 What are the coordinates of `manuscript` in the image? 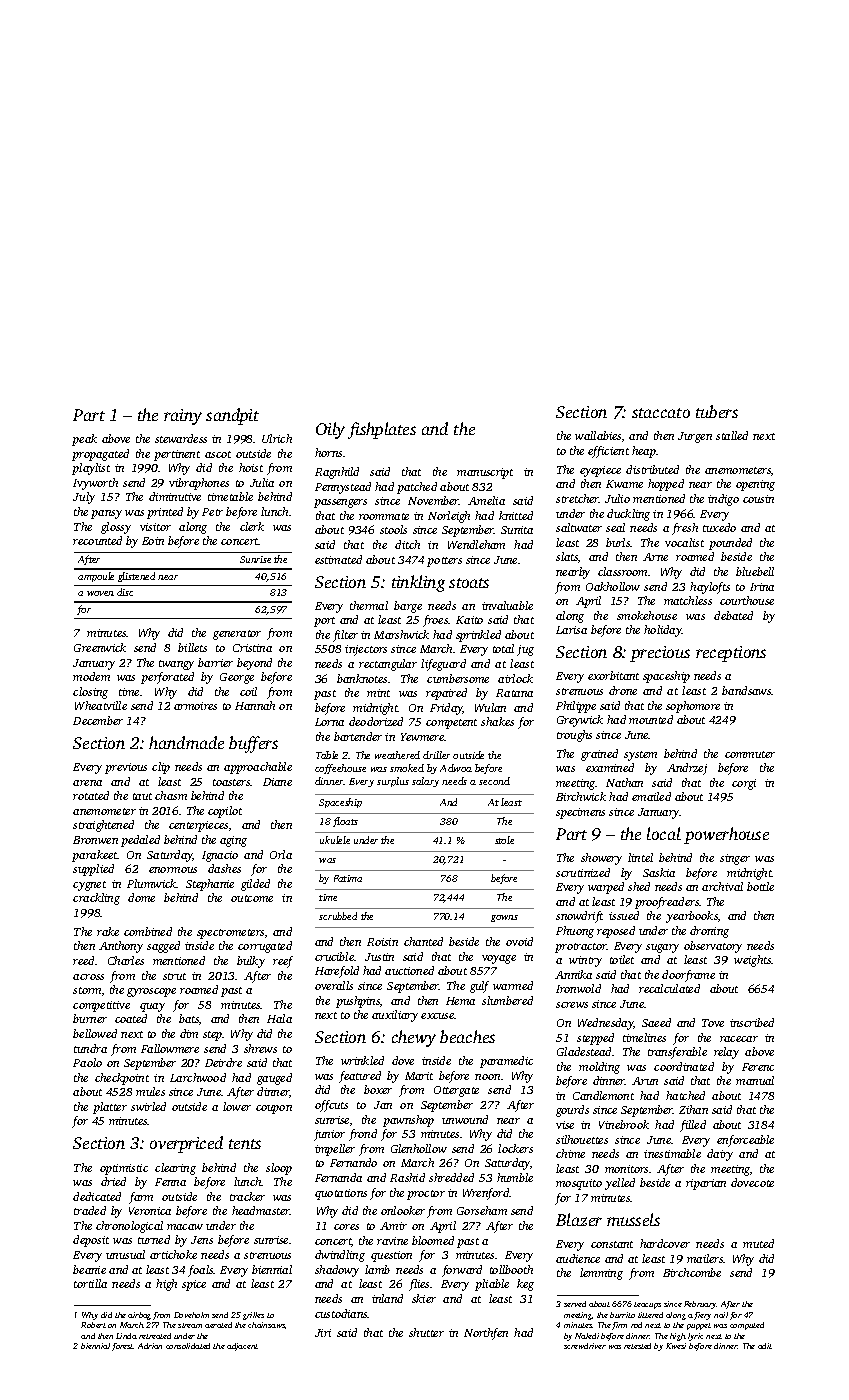 It's located at (485, 473).
